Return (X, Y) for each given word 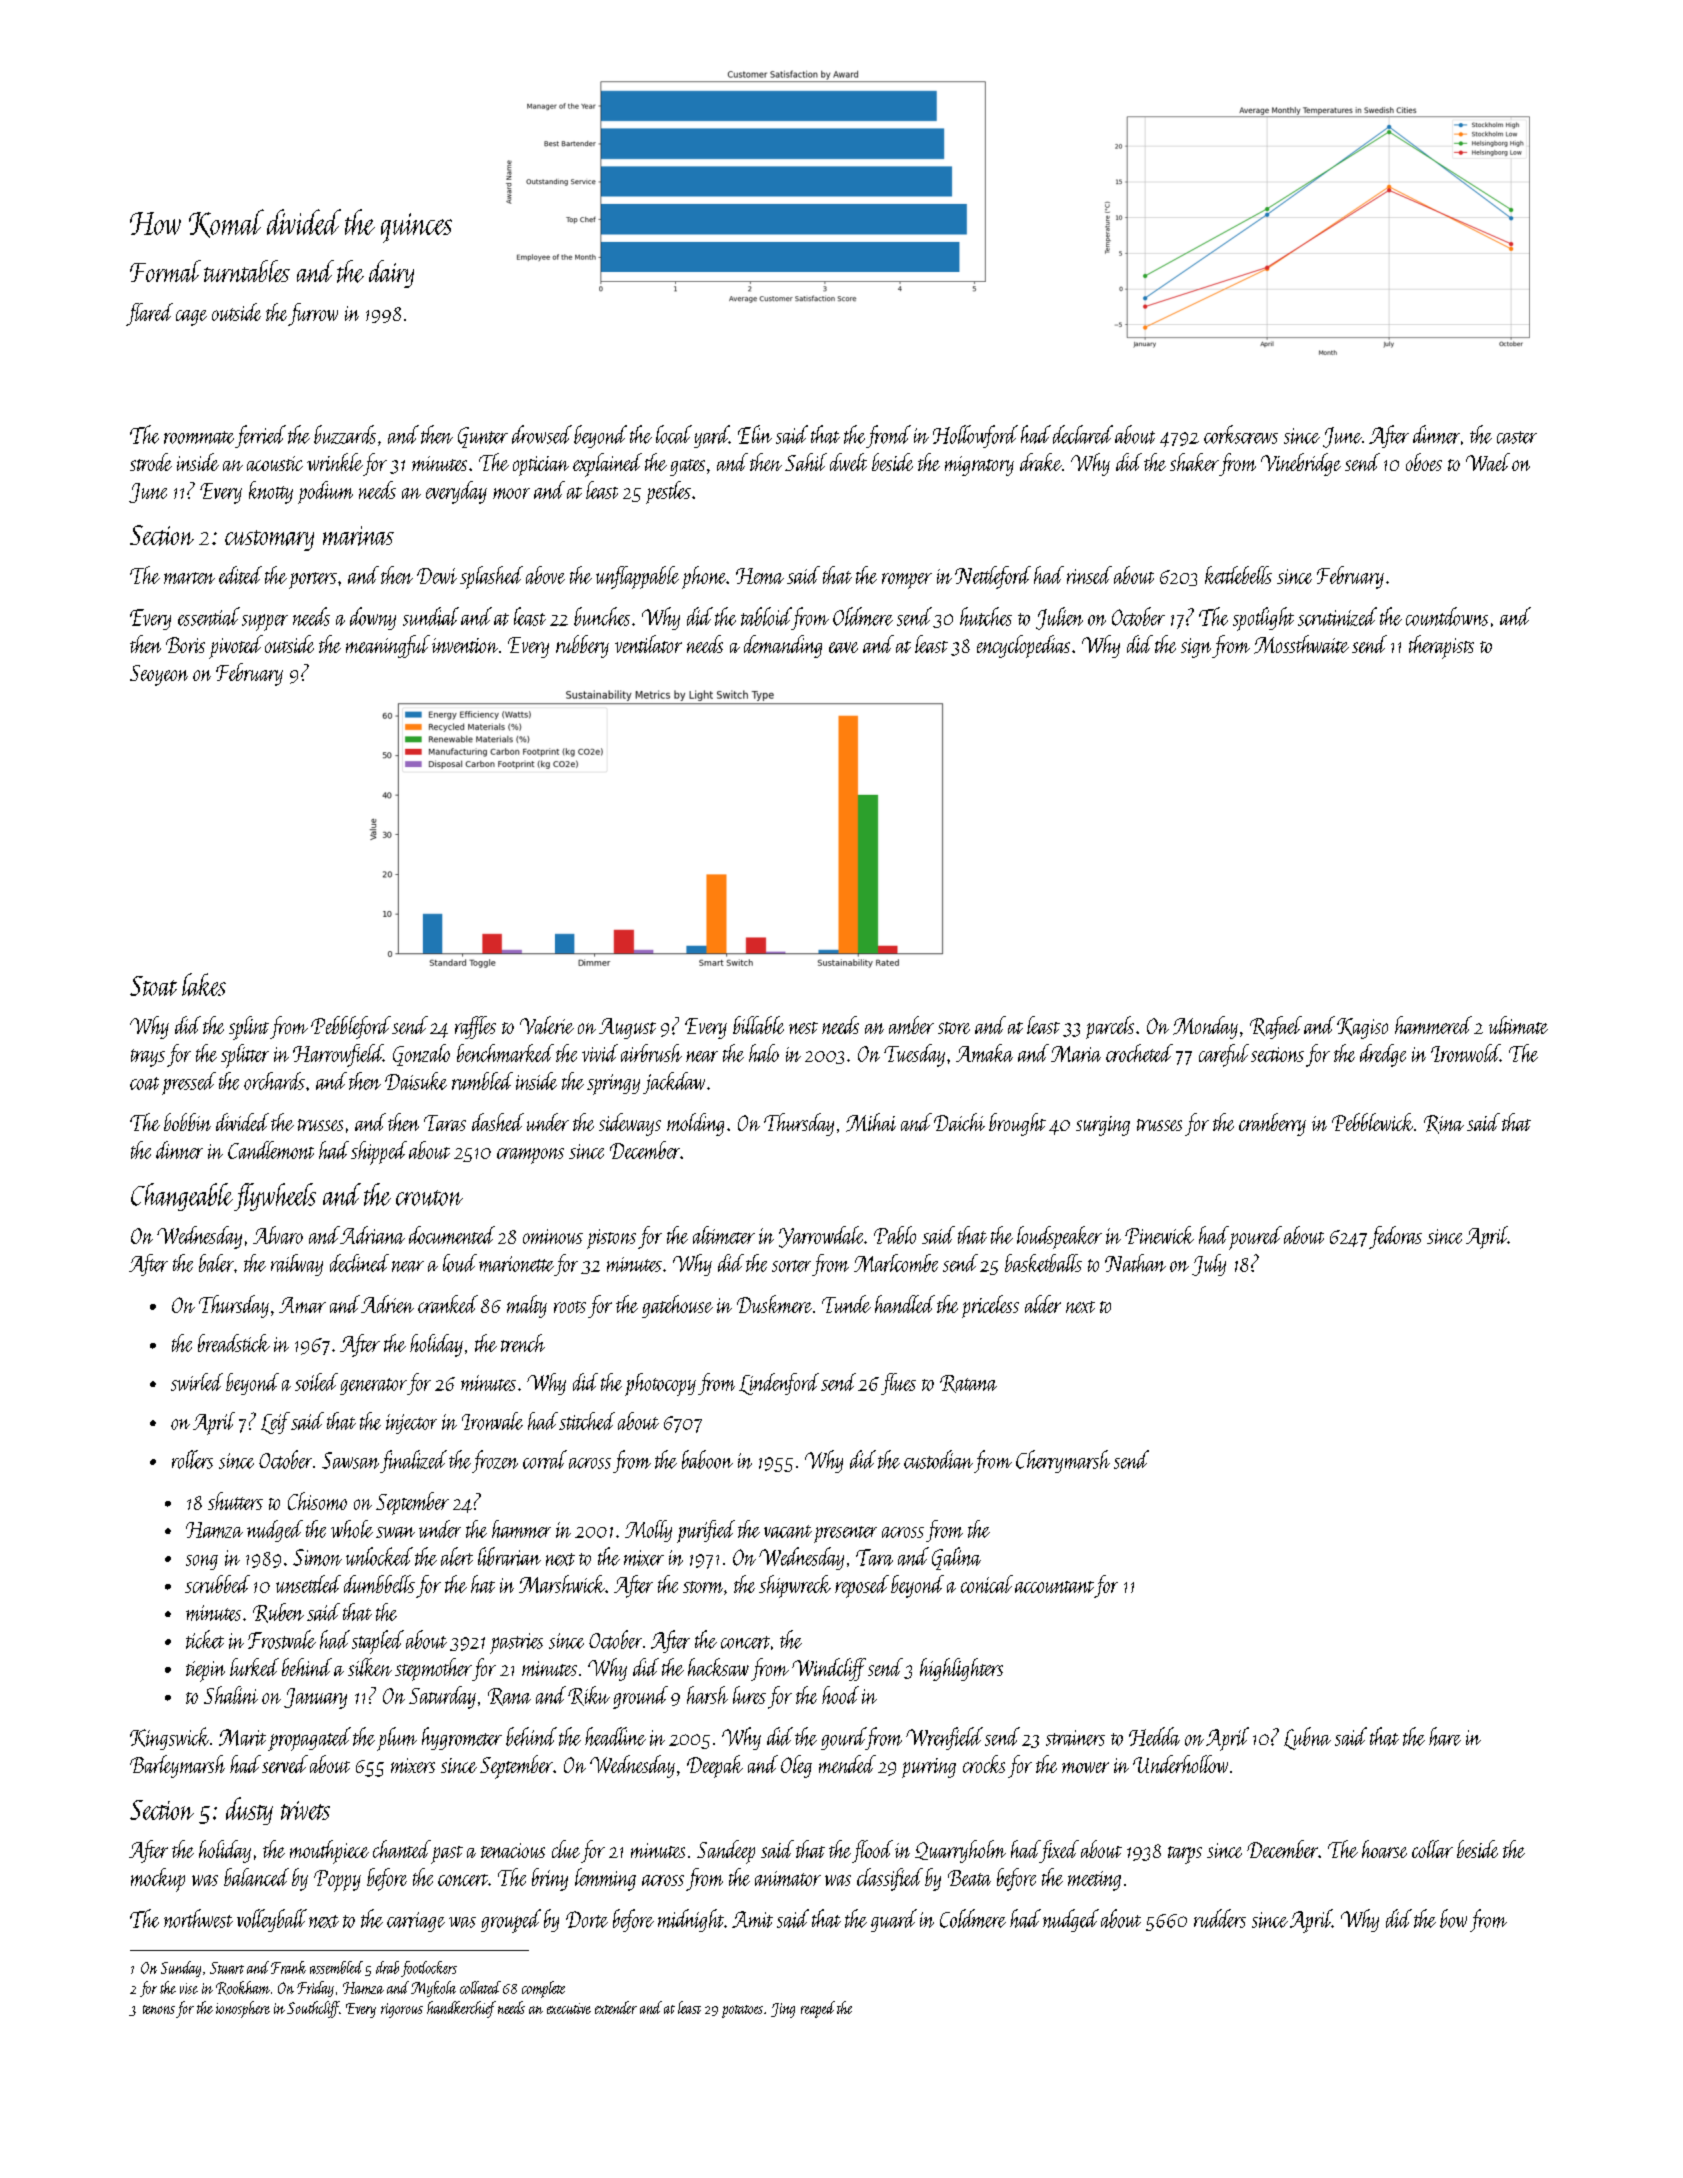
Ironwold (1465, 1053)
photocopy (660, 1384)
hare (1445, 1736)
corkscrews (1241, 434)
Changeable (182, 1197)
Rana (509, 1697)
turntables (247, 271)
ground (640, 1697)
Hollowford (975, 436)
